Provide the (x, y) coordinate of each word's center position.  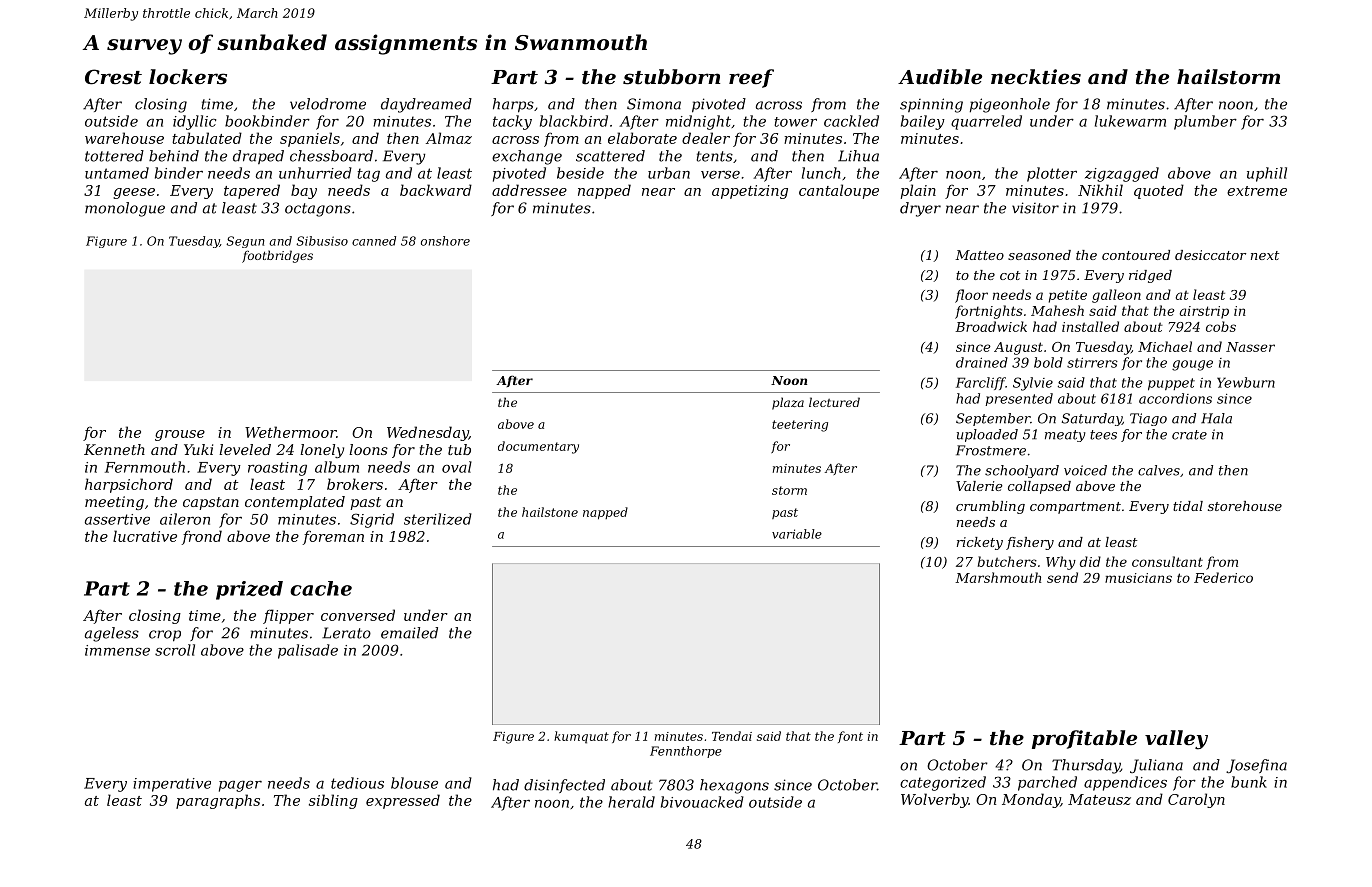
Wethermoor (290, 432)
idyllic (194, 122)
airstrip (1204, 312)
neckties (1036, 77)
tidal (1188, 506)
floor (971, 296)
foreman (333, 537)
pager (240, 786)
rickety (980, 543)
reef (751, 78)
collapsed (1039, 487)
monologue (125, 209)
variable (797, 534)
